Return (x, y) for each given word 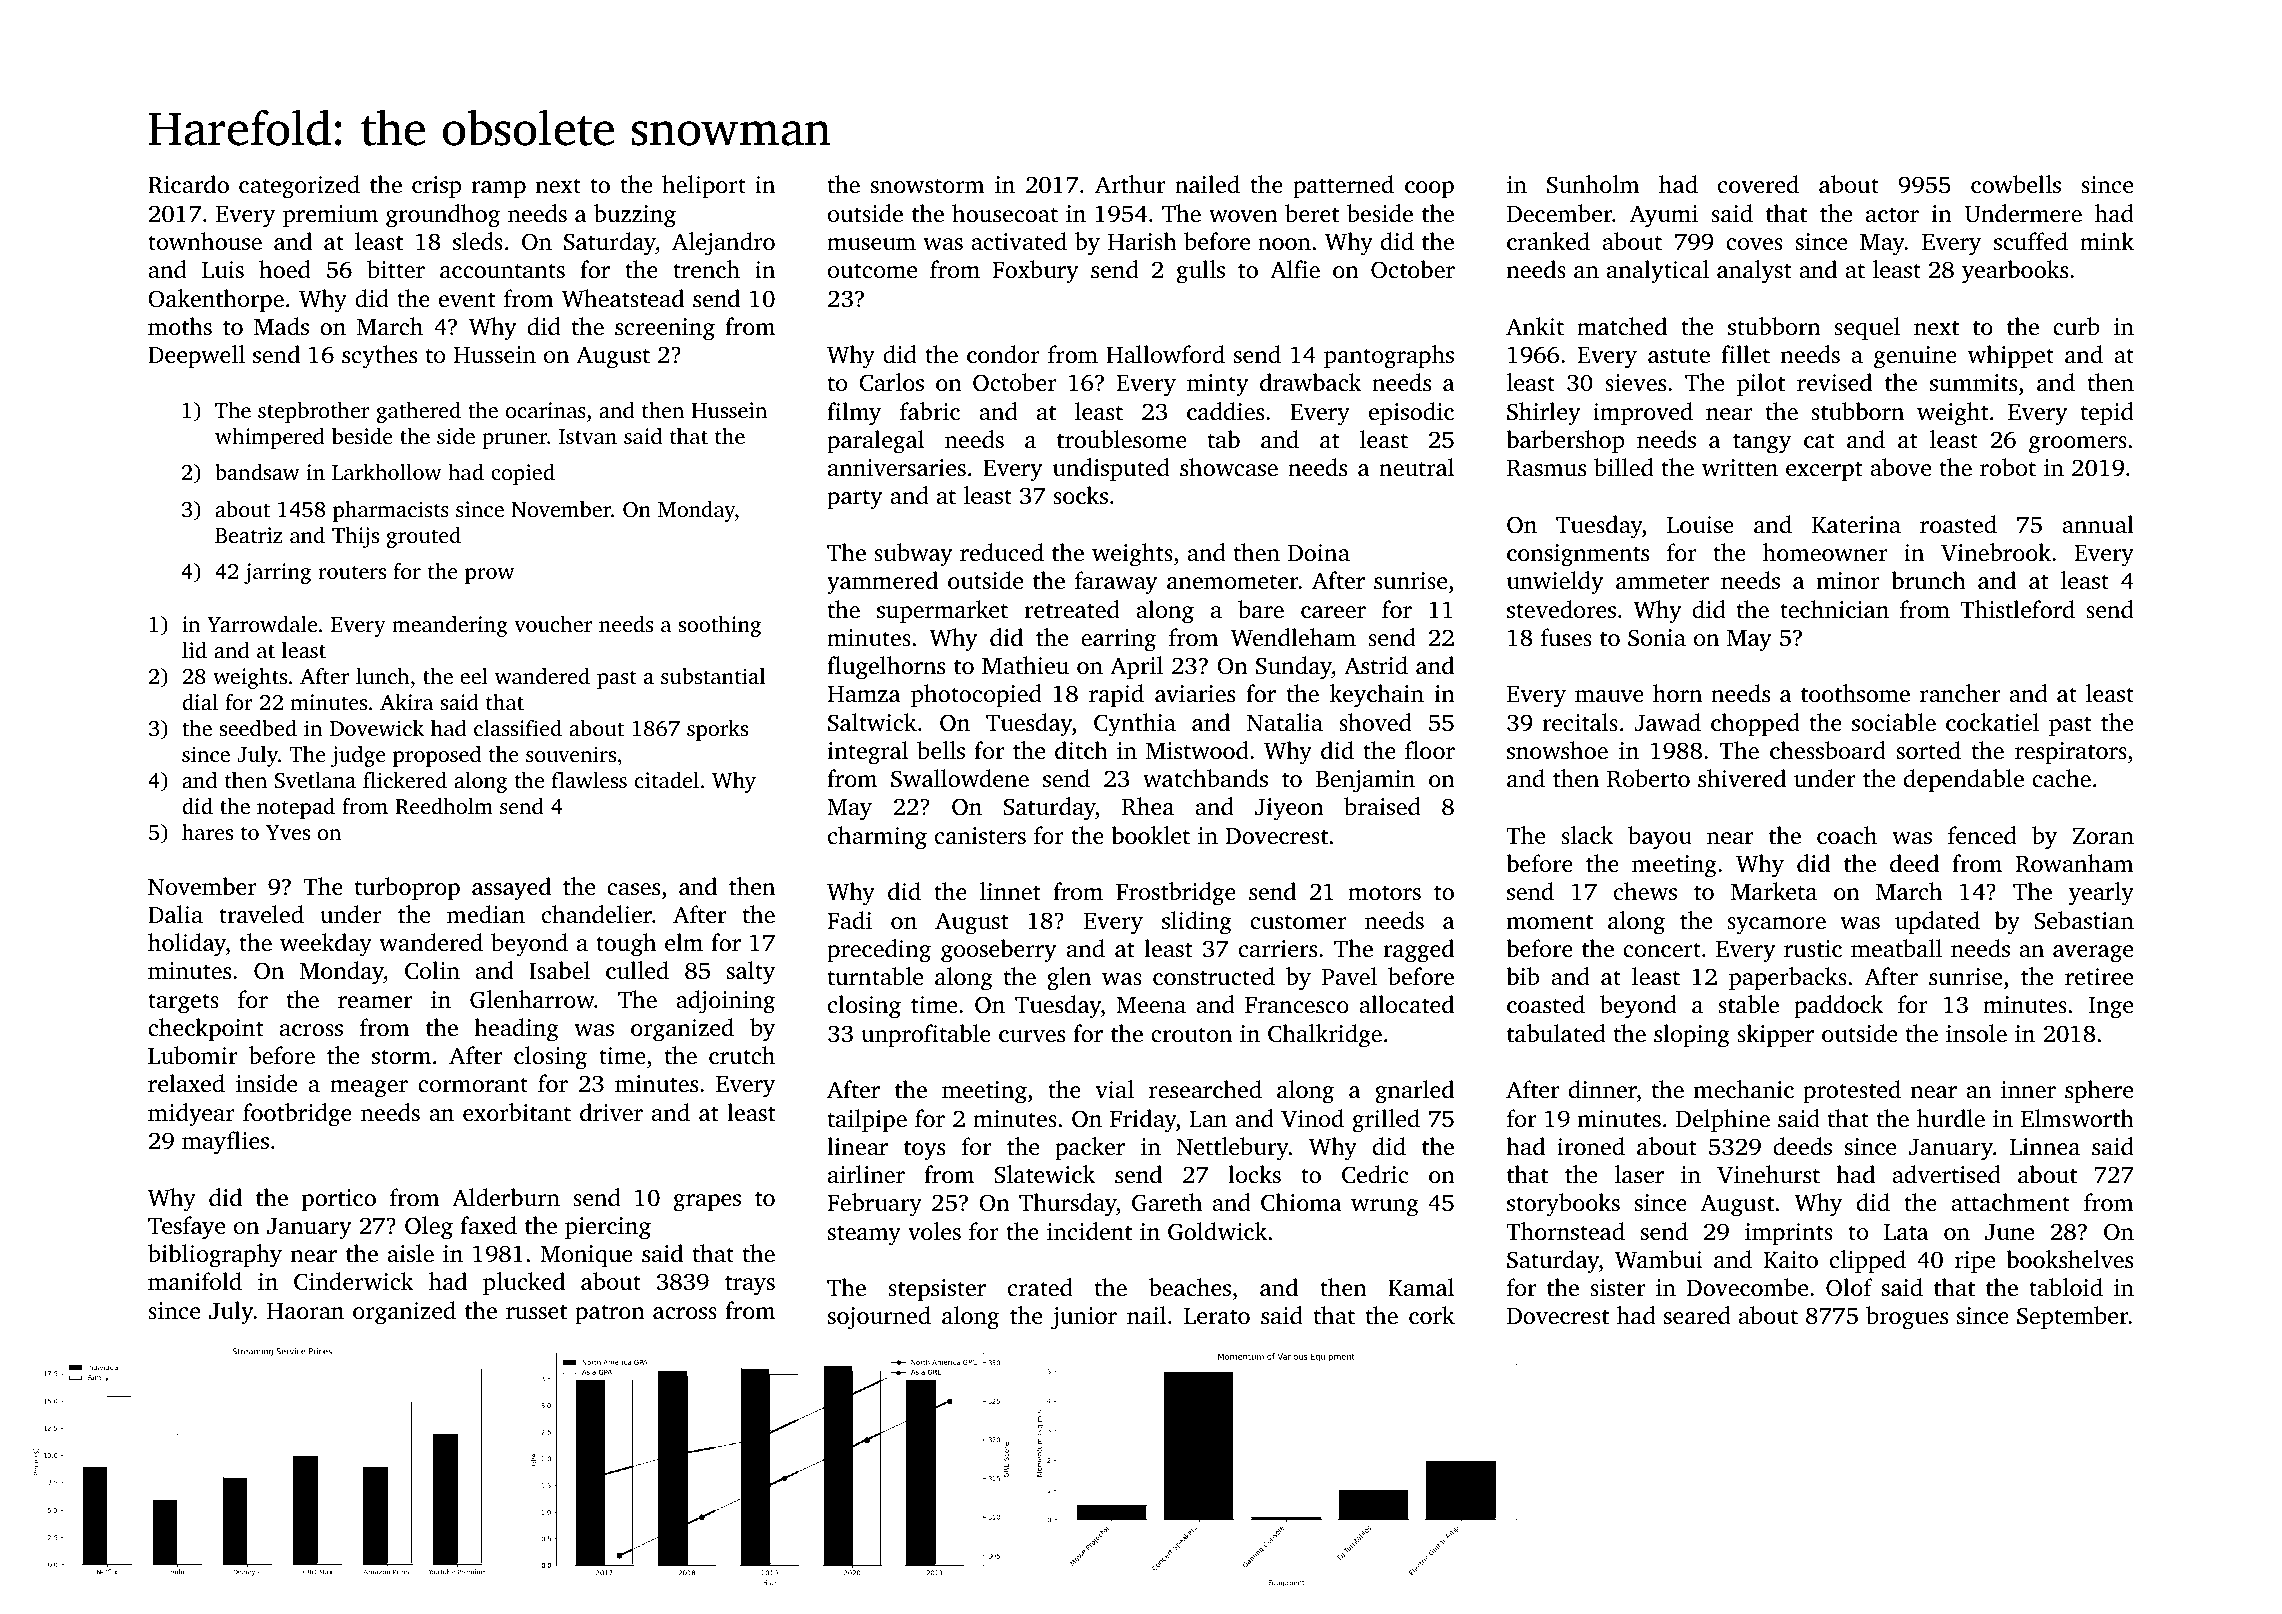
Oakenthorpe (216, 300)
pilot (1761, 384)
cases (633, 889)
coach (1847, 835)
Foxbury (1035, 272)
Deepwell (196, 356)
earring (1118, 640)
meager (369, 1089)
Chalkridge (1325, 1036)
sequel (1867, 328)
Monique (586, 1256)
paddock (1838, 1006)
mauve (1609, 696)
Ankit (1535, 326)
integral (868, 753)
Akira (406, 702)
